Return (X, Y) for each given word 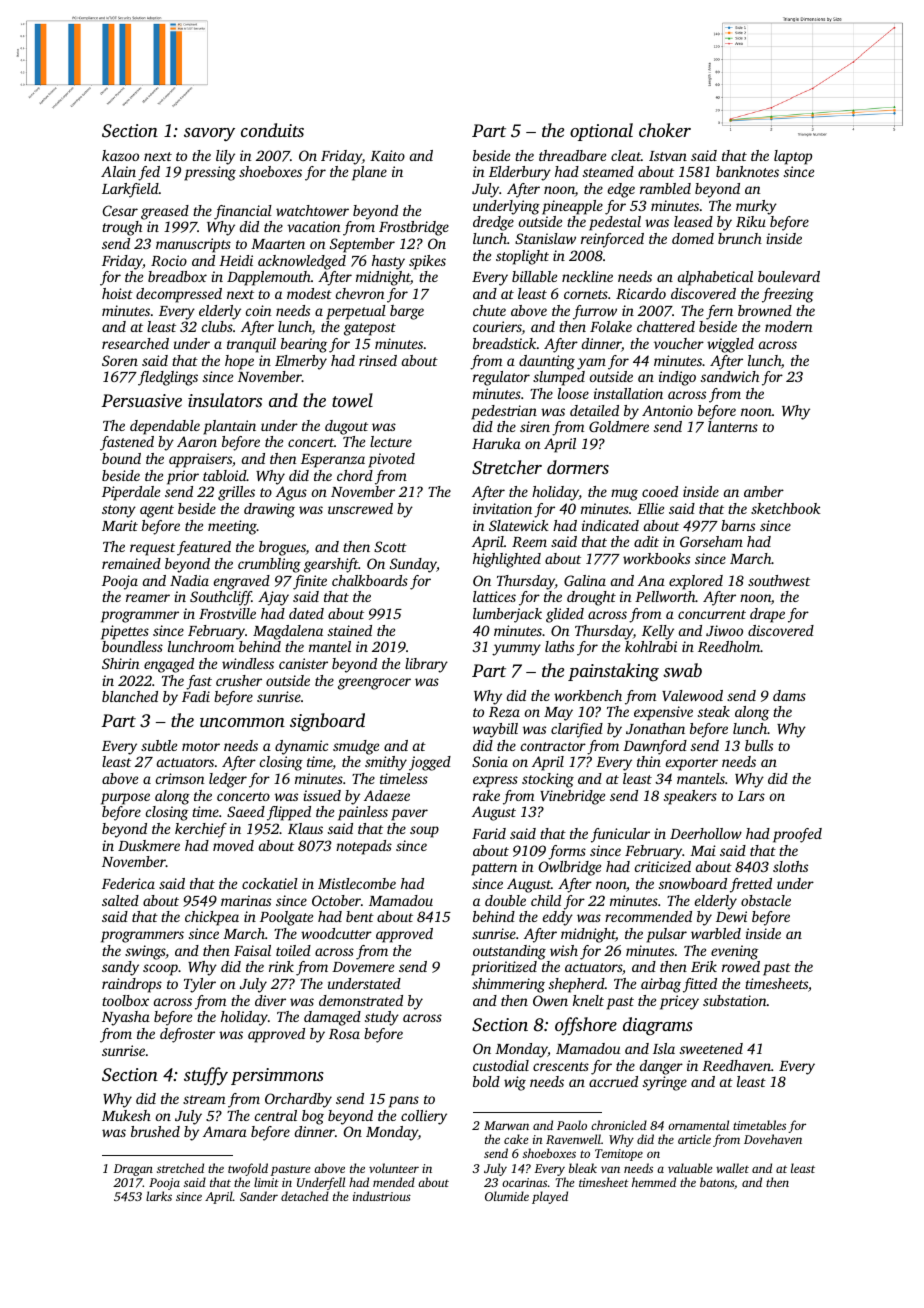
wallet (732, 1168)
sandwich (730, 376)
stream (204, 1099)
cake (516, 1139)
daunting (547, 362)
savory (209, 134)
